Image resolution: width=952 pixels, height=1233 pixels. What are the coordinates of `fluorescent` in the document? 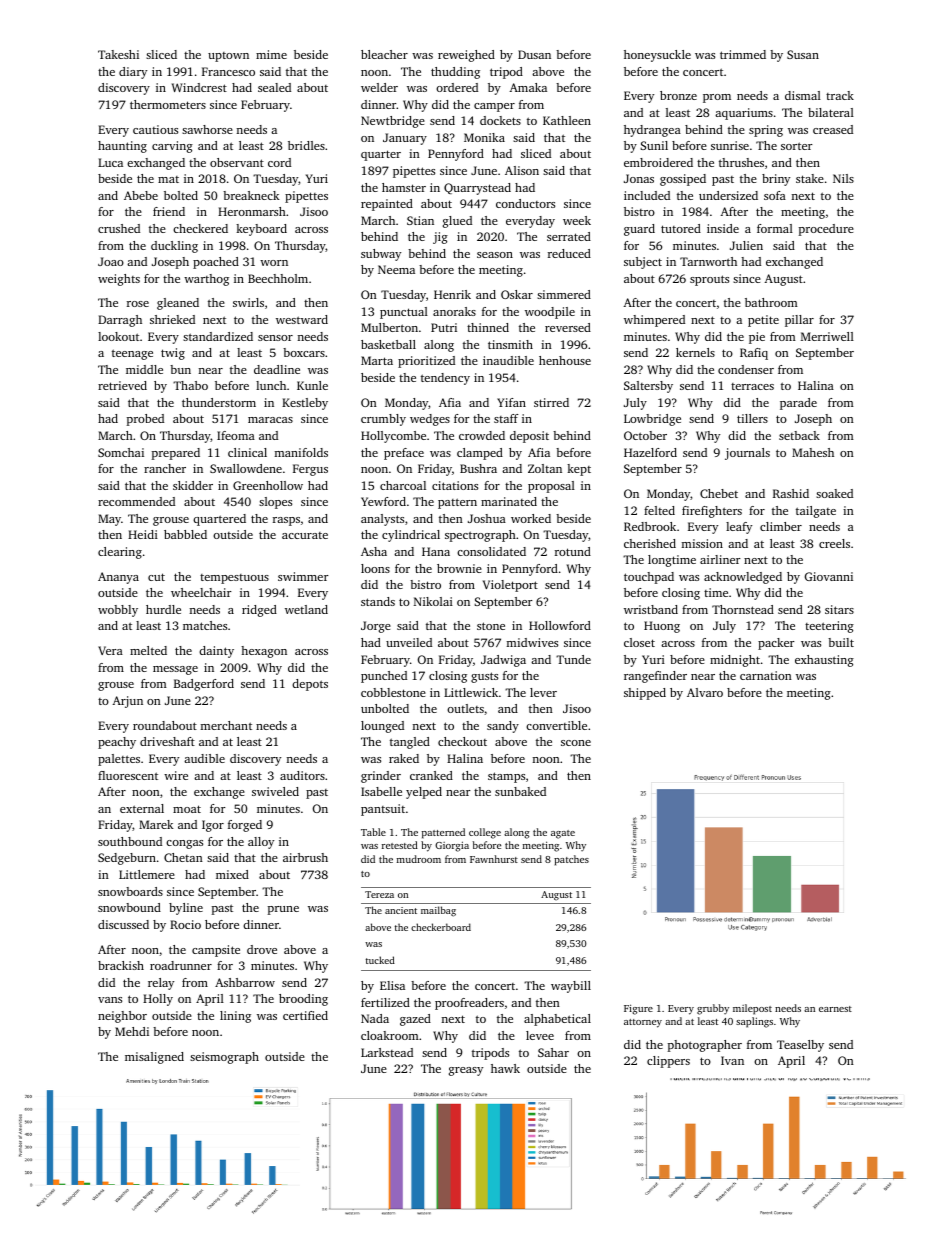 It's located at (128, 775).
